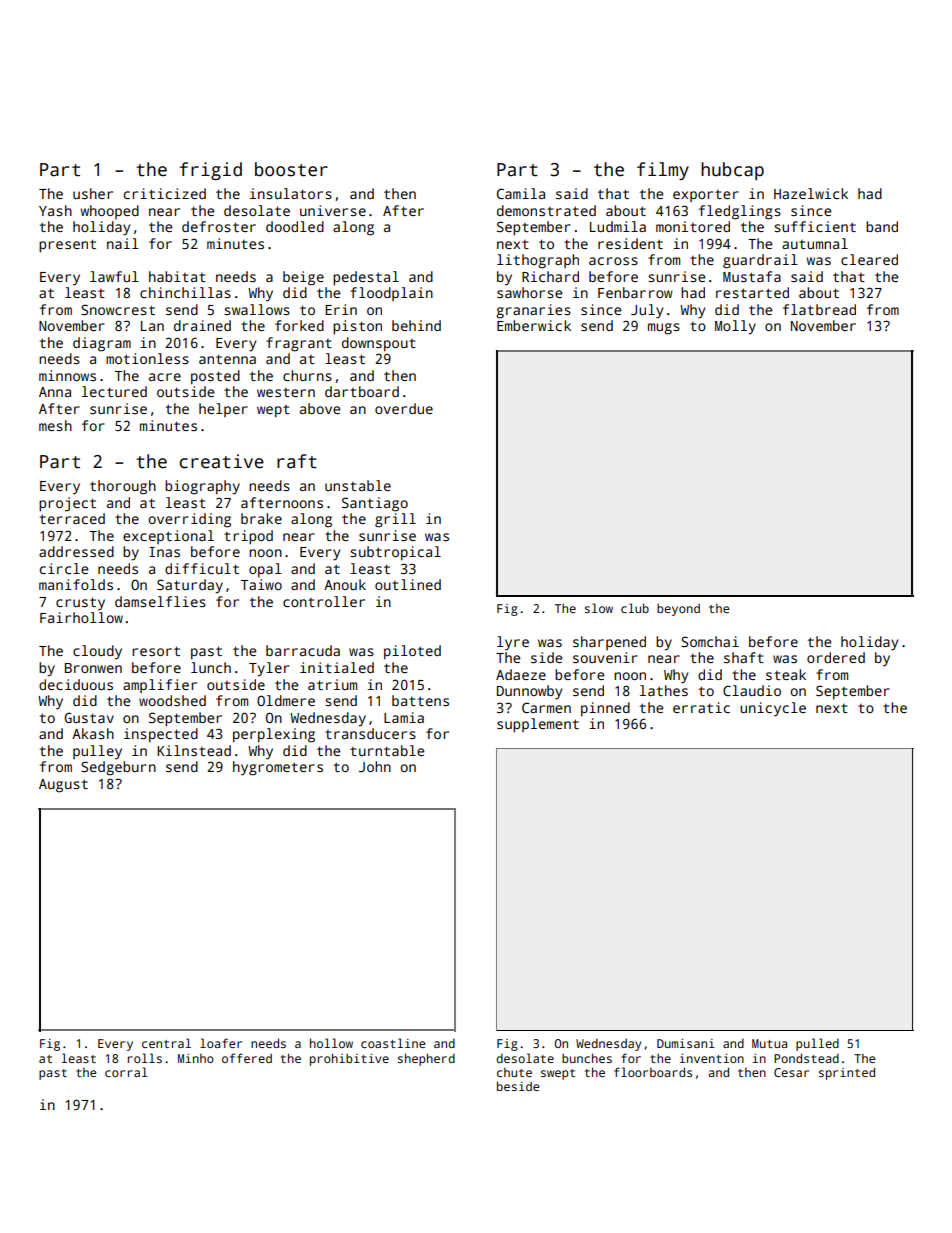  What do you see at coordinates (732, 171) in the screenshot?
I see `hubcap` at bounding box center [732, 171].
